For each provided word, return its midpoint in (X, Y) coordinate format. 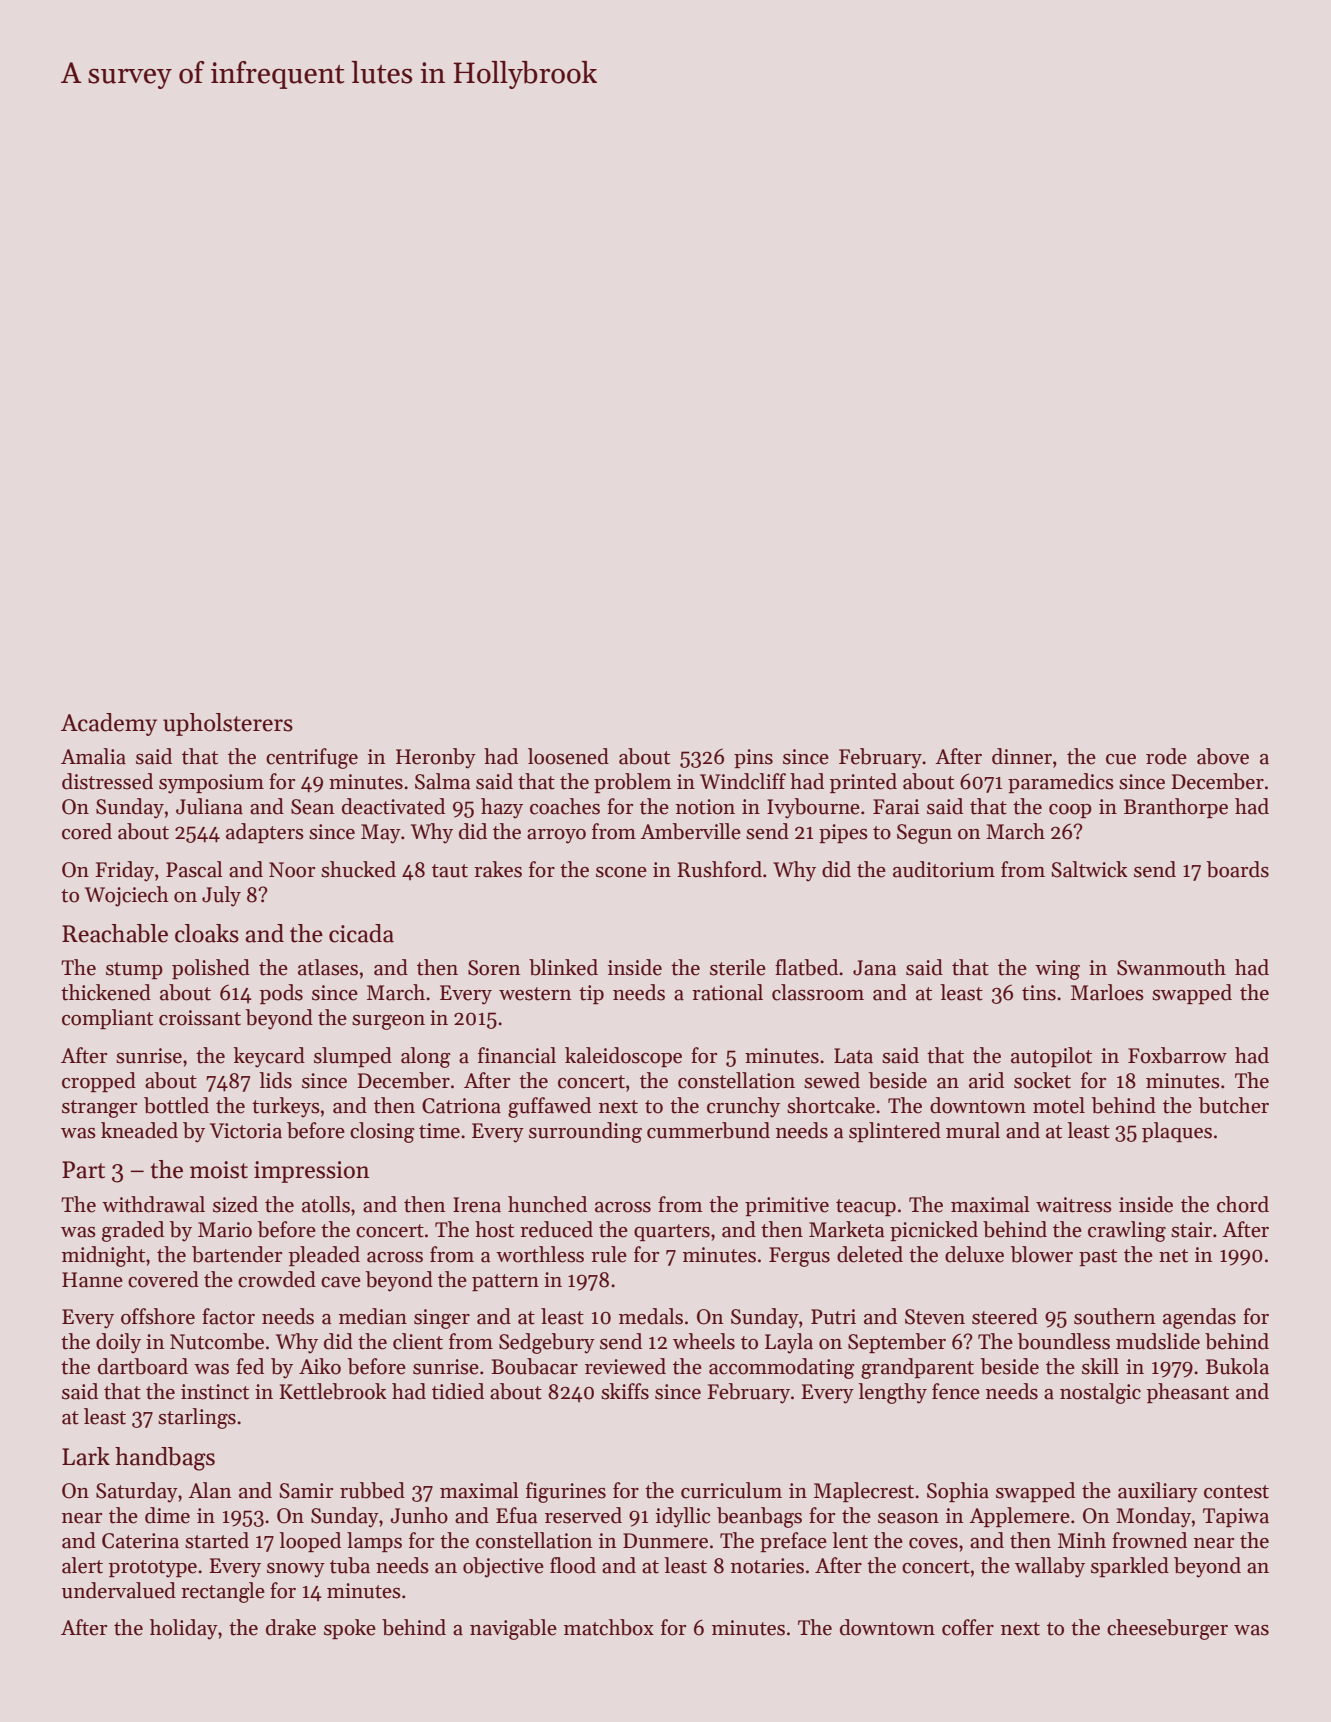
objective (503, 1567)
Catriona (461, 1106)
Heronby (436, 758)
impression (312, 1172)
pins (753, 758)
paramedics (1061, 783)
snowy (296, 1570)
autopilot (1051, 1057)
